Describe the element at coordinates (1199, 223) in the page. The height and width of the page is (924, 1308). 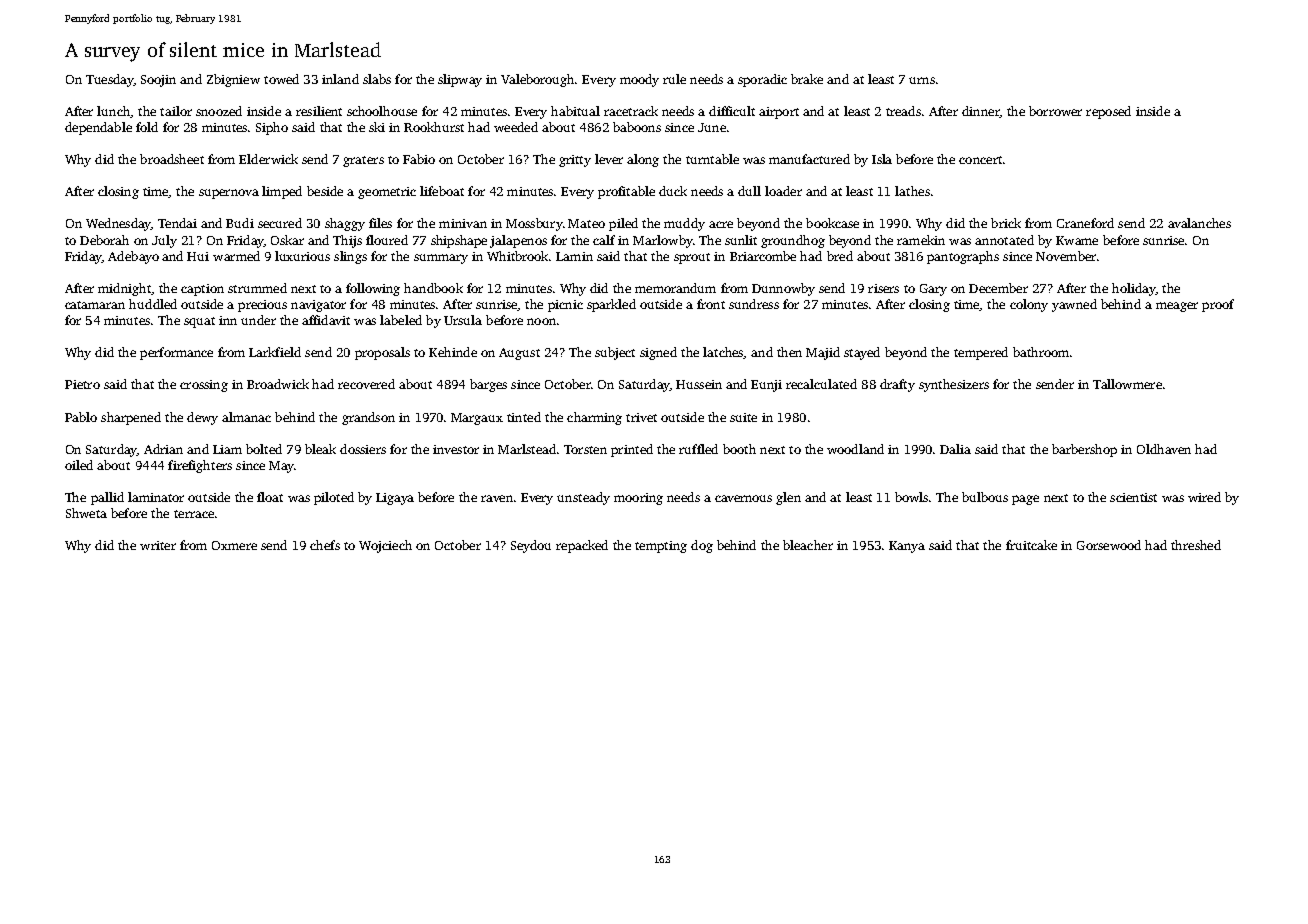
I see `avalanches` at that location.
